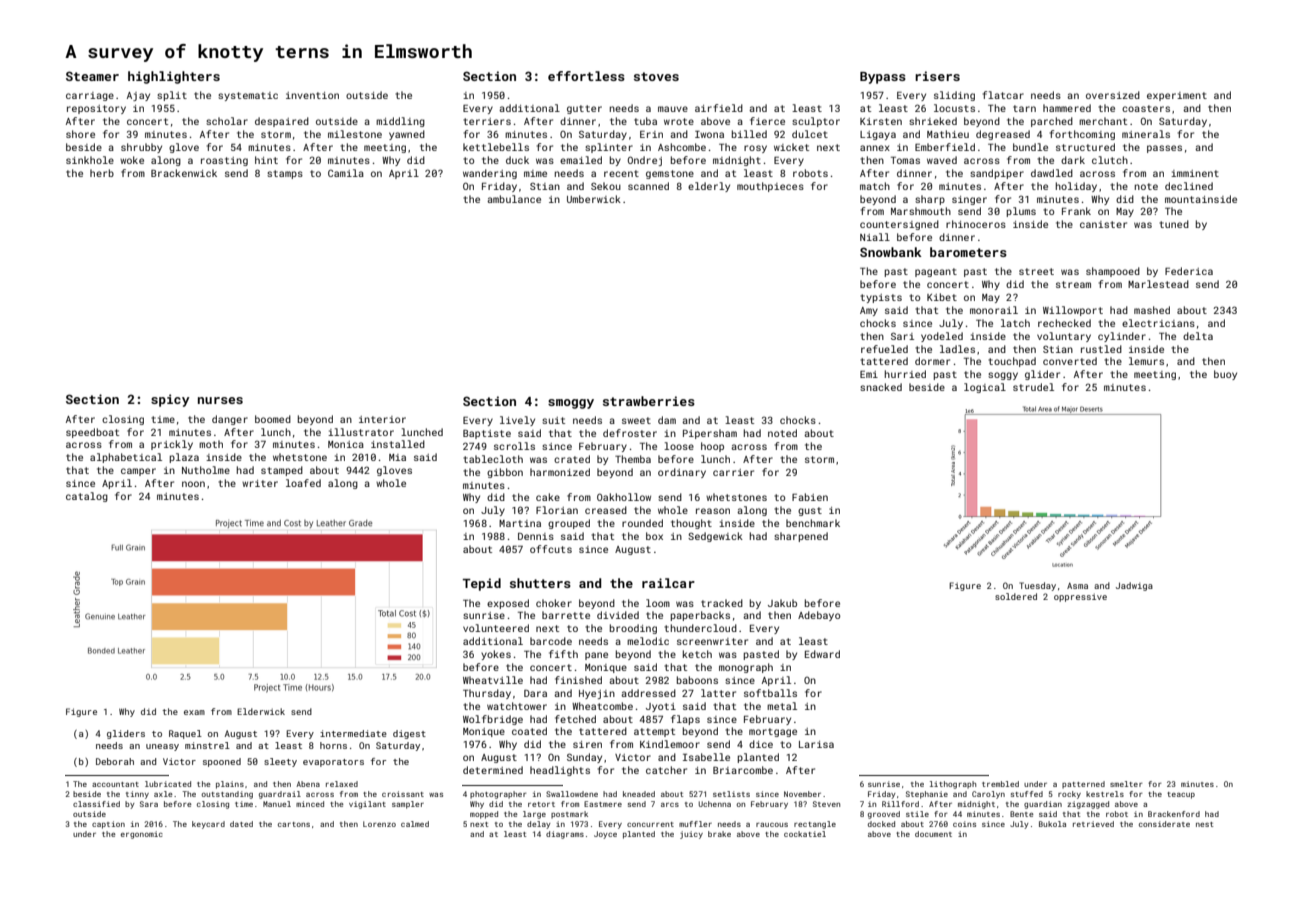 The width and height of the screenshot is (1308, 924). I want to click on shrubby, so click(141, 148).
